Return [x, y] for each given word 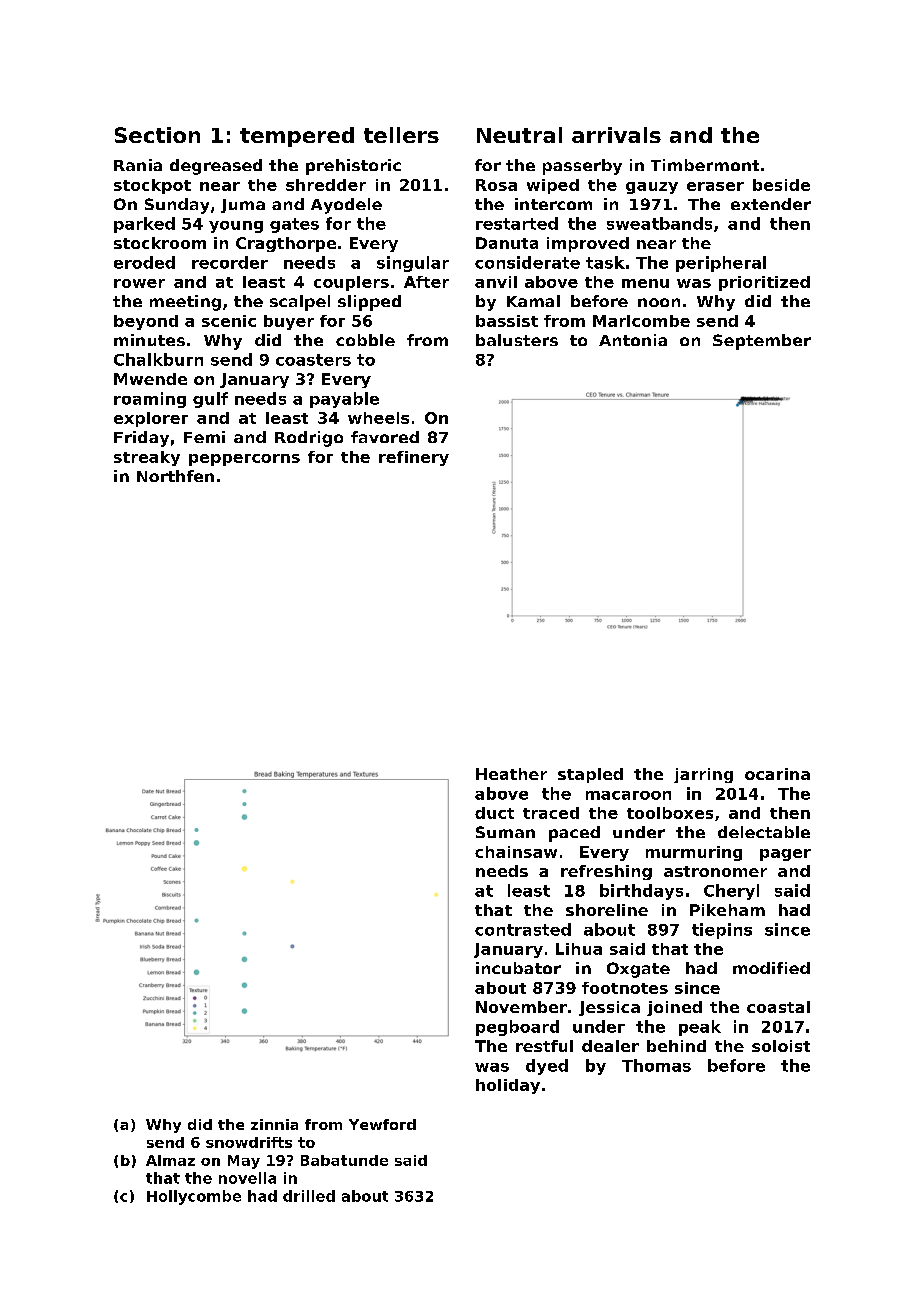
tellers [401, 135]
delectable [764, 832]
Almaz [170, 1160]
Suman [505, 832]
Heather [511, 774]
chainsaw [516, 852]
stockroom [160, 243]
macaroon [628, 795]
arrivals [616, 135]
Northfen [175, 476]
